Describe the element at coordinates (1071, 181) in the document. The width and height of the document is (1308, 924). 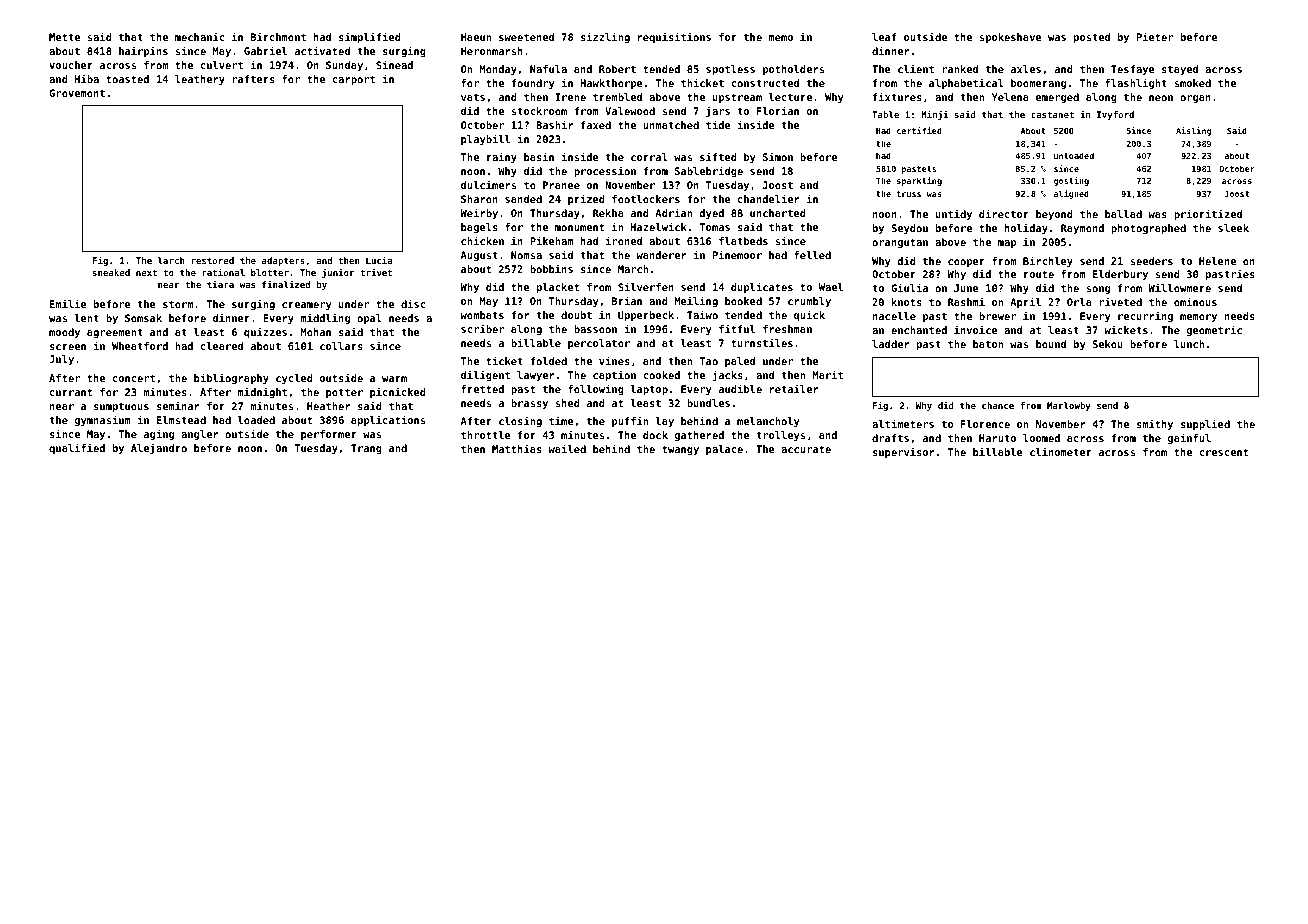
I see `gosling` at that location.
